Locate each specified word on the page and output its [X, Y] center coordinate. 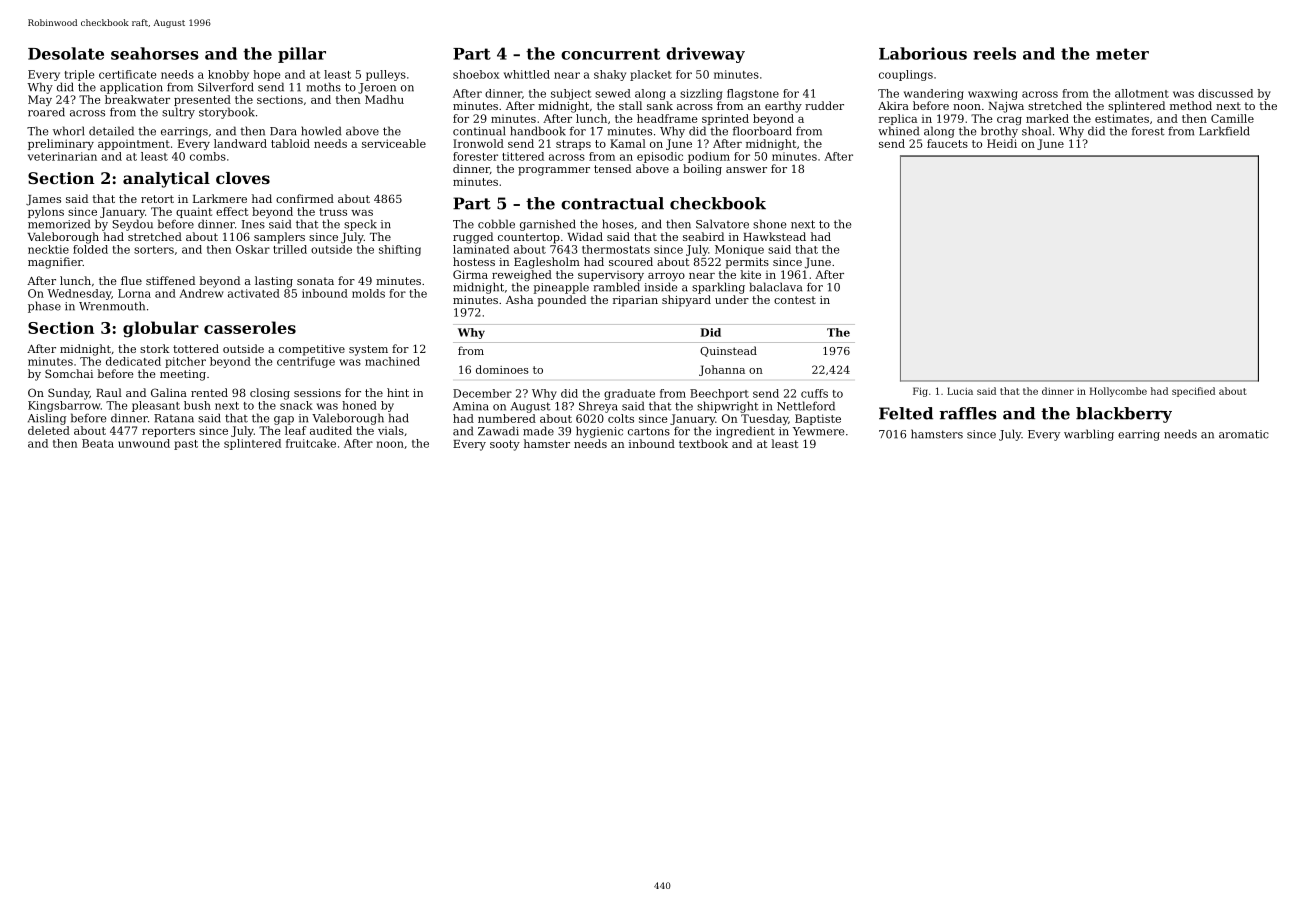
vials [391, 430]
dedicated [133, 361]
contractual [612, 203]
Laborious [923, 53]
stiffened [170, 280]
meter [1122, 54]
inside [660, 287]
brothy [999, 132]
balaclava [776, 287]
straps [573, 145]
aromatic [1244, 434]
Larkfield [1224, 131]
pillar [302, 55]
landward [240, 143]
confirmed [305, 198]
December [482, 393]
